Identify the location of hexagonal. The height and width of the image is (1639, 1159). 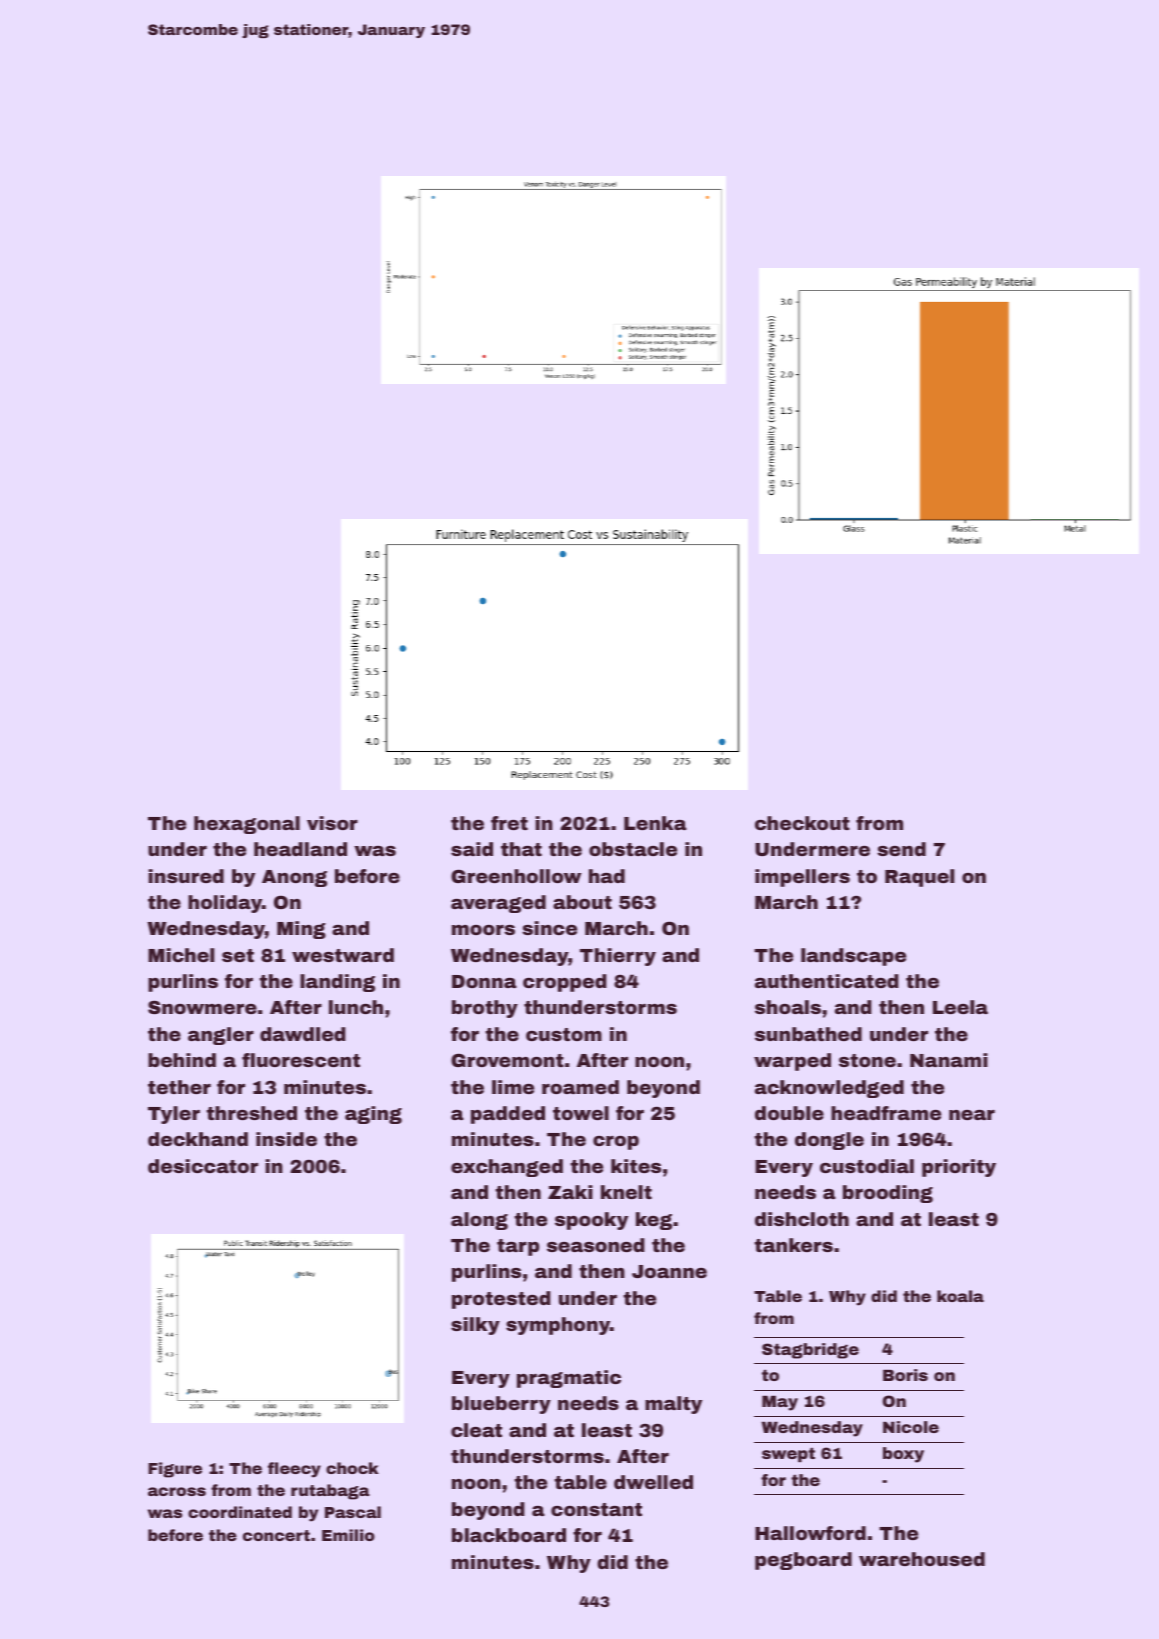
(247, 825).
